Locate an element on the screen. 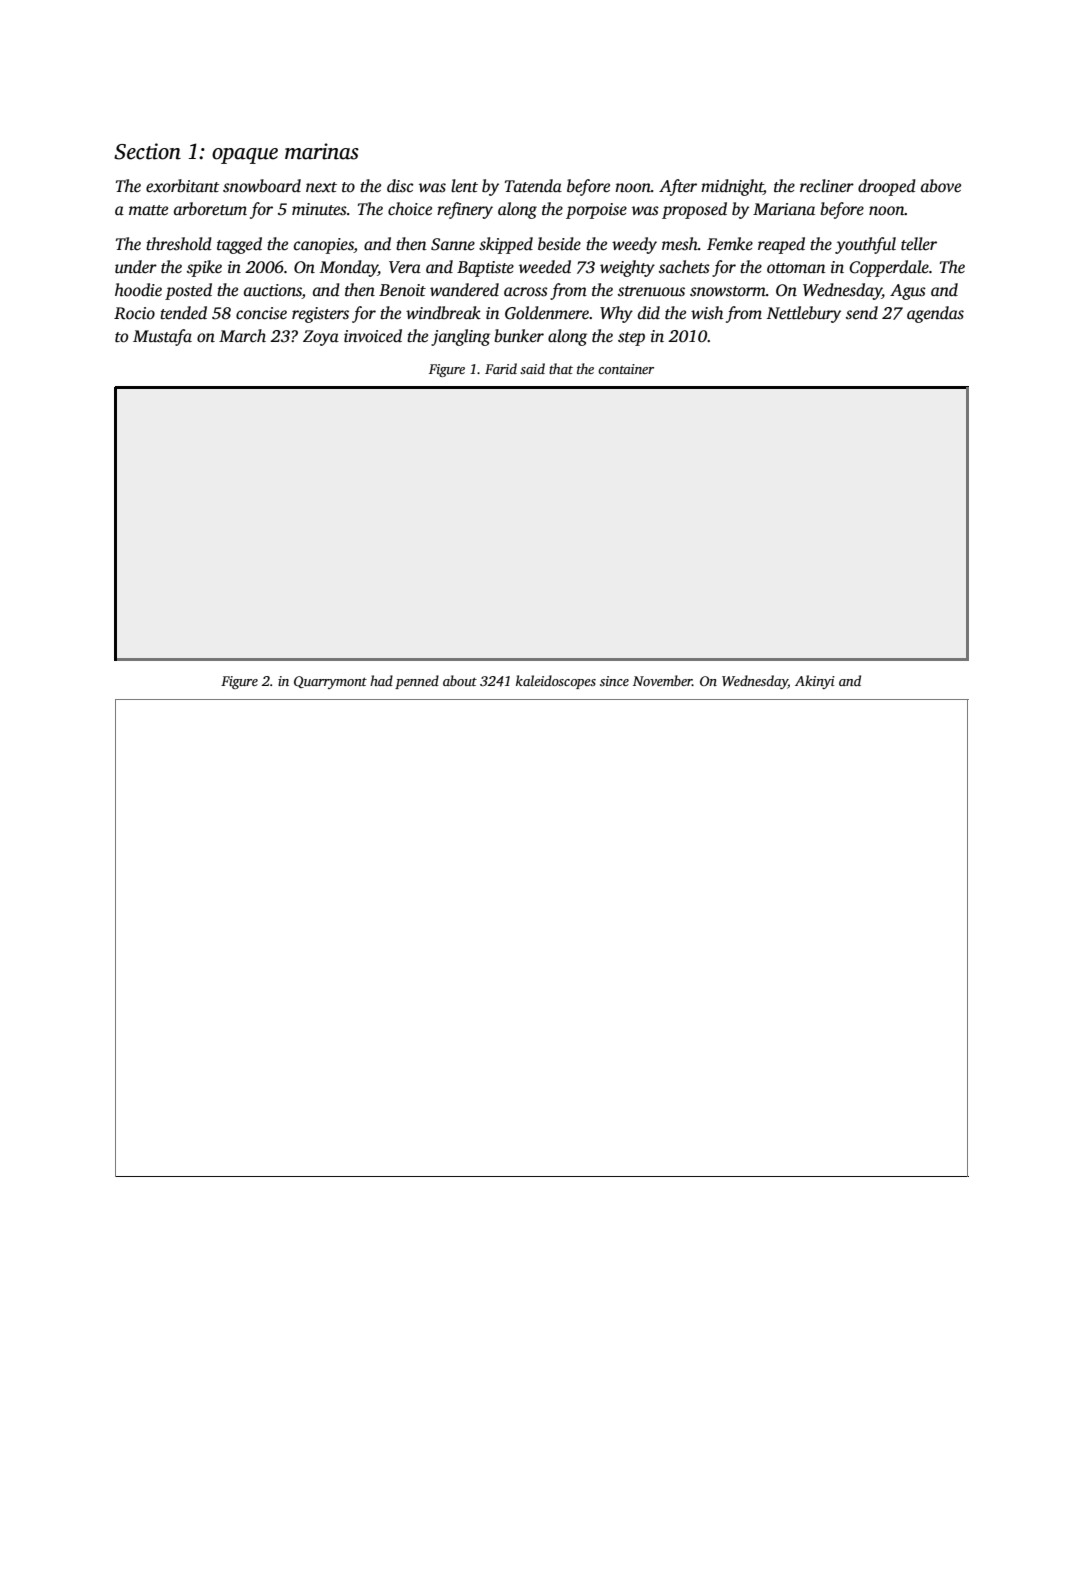 Image resolution: width=1083 pixels, height=1569 pixels. penned is located at coordinates (417, 682).
